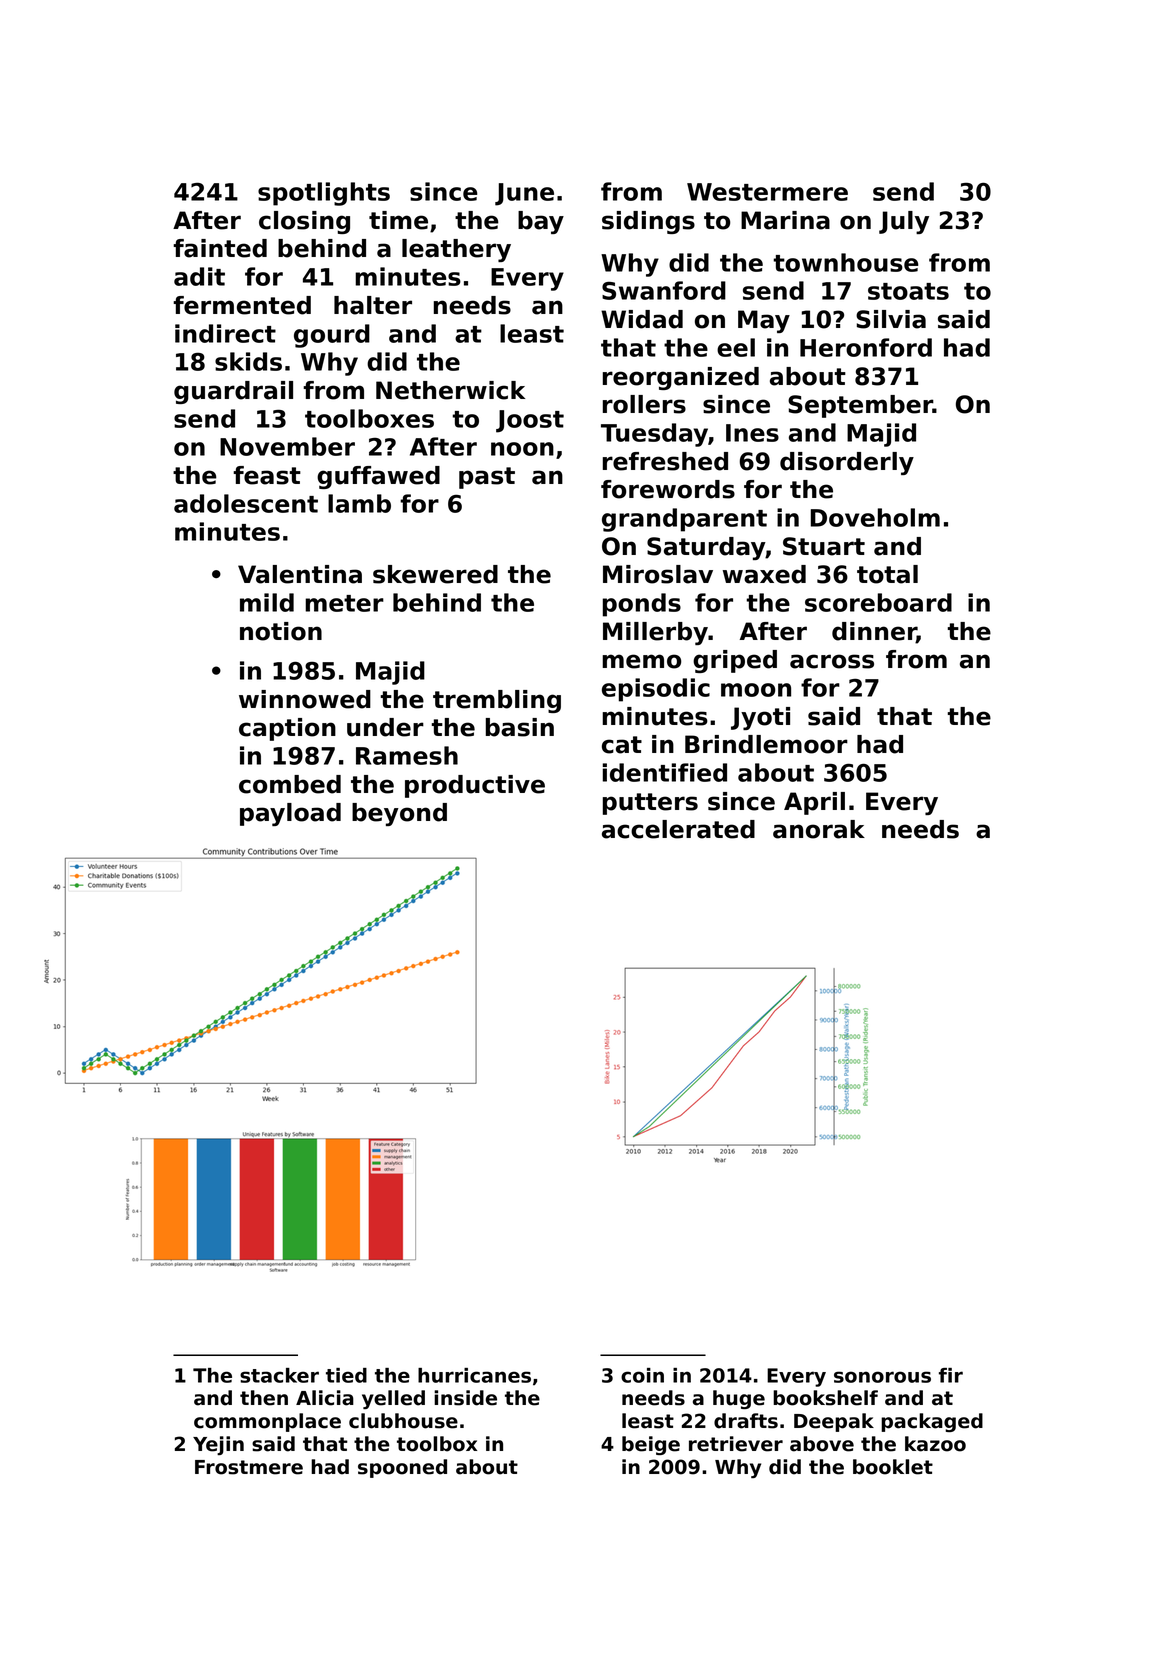 Image resolution: width=1165 pixels, height=1654 pixels. What do you see at coordinates (218, 1445) in the screenshot?
I see `Yejin` at bounding box center [218, 1445].
